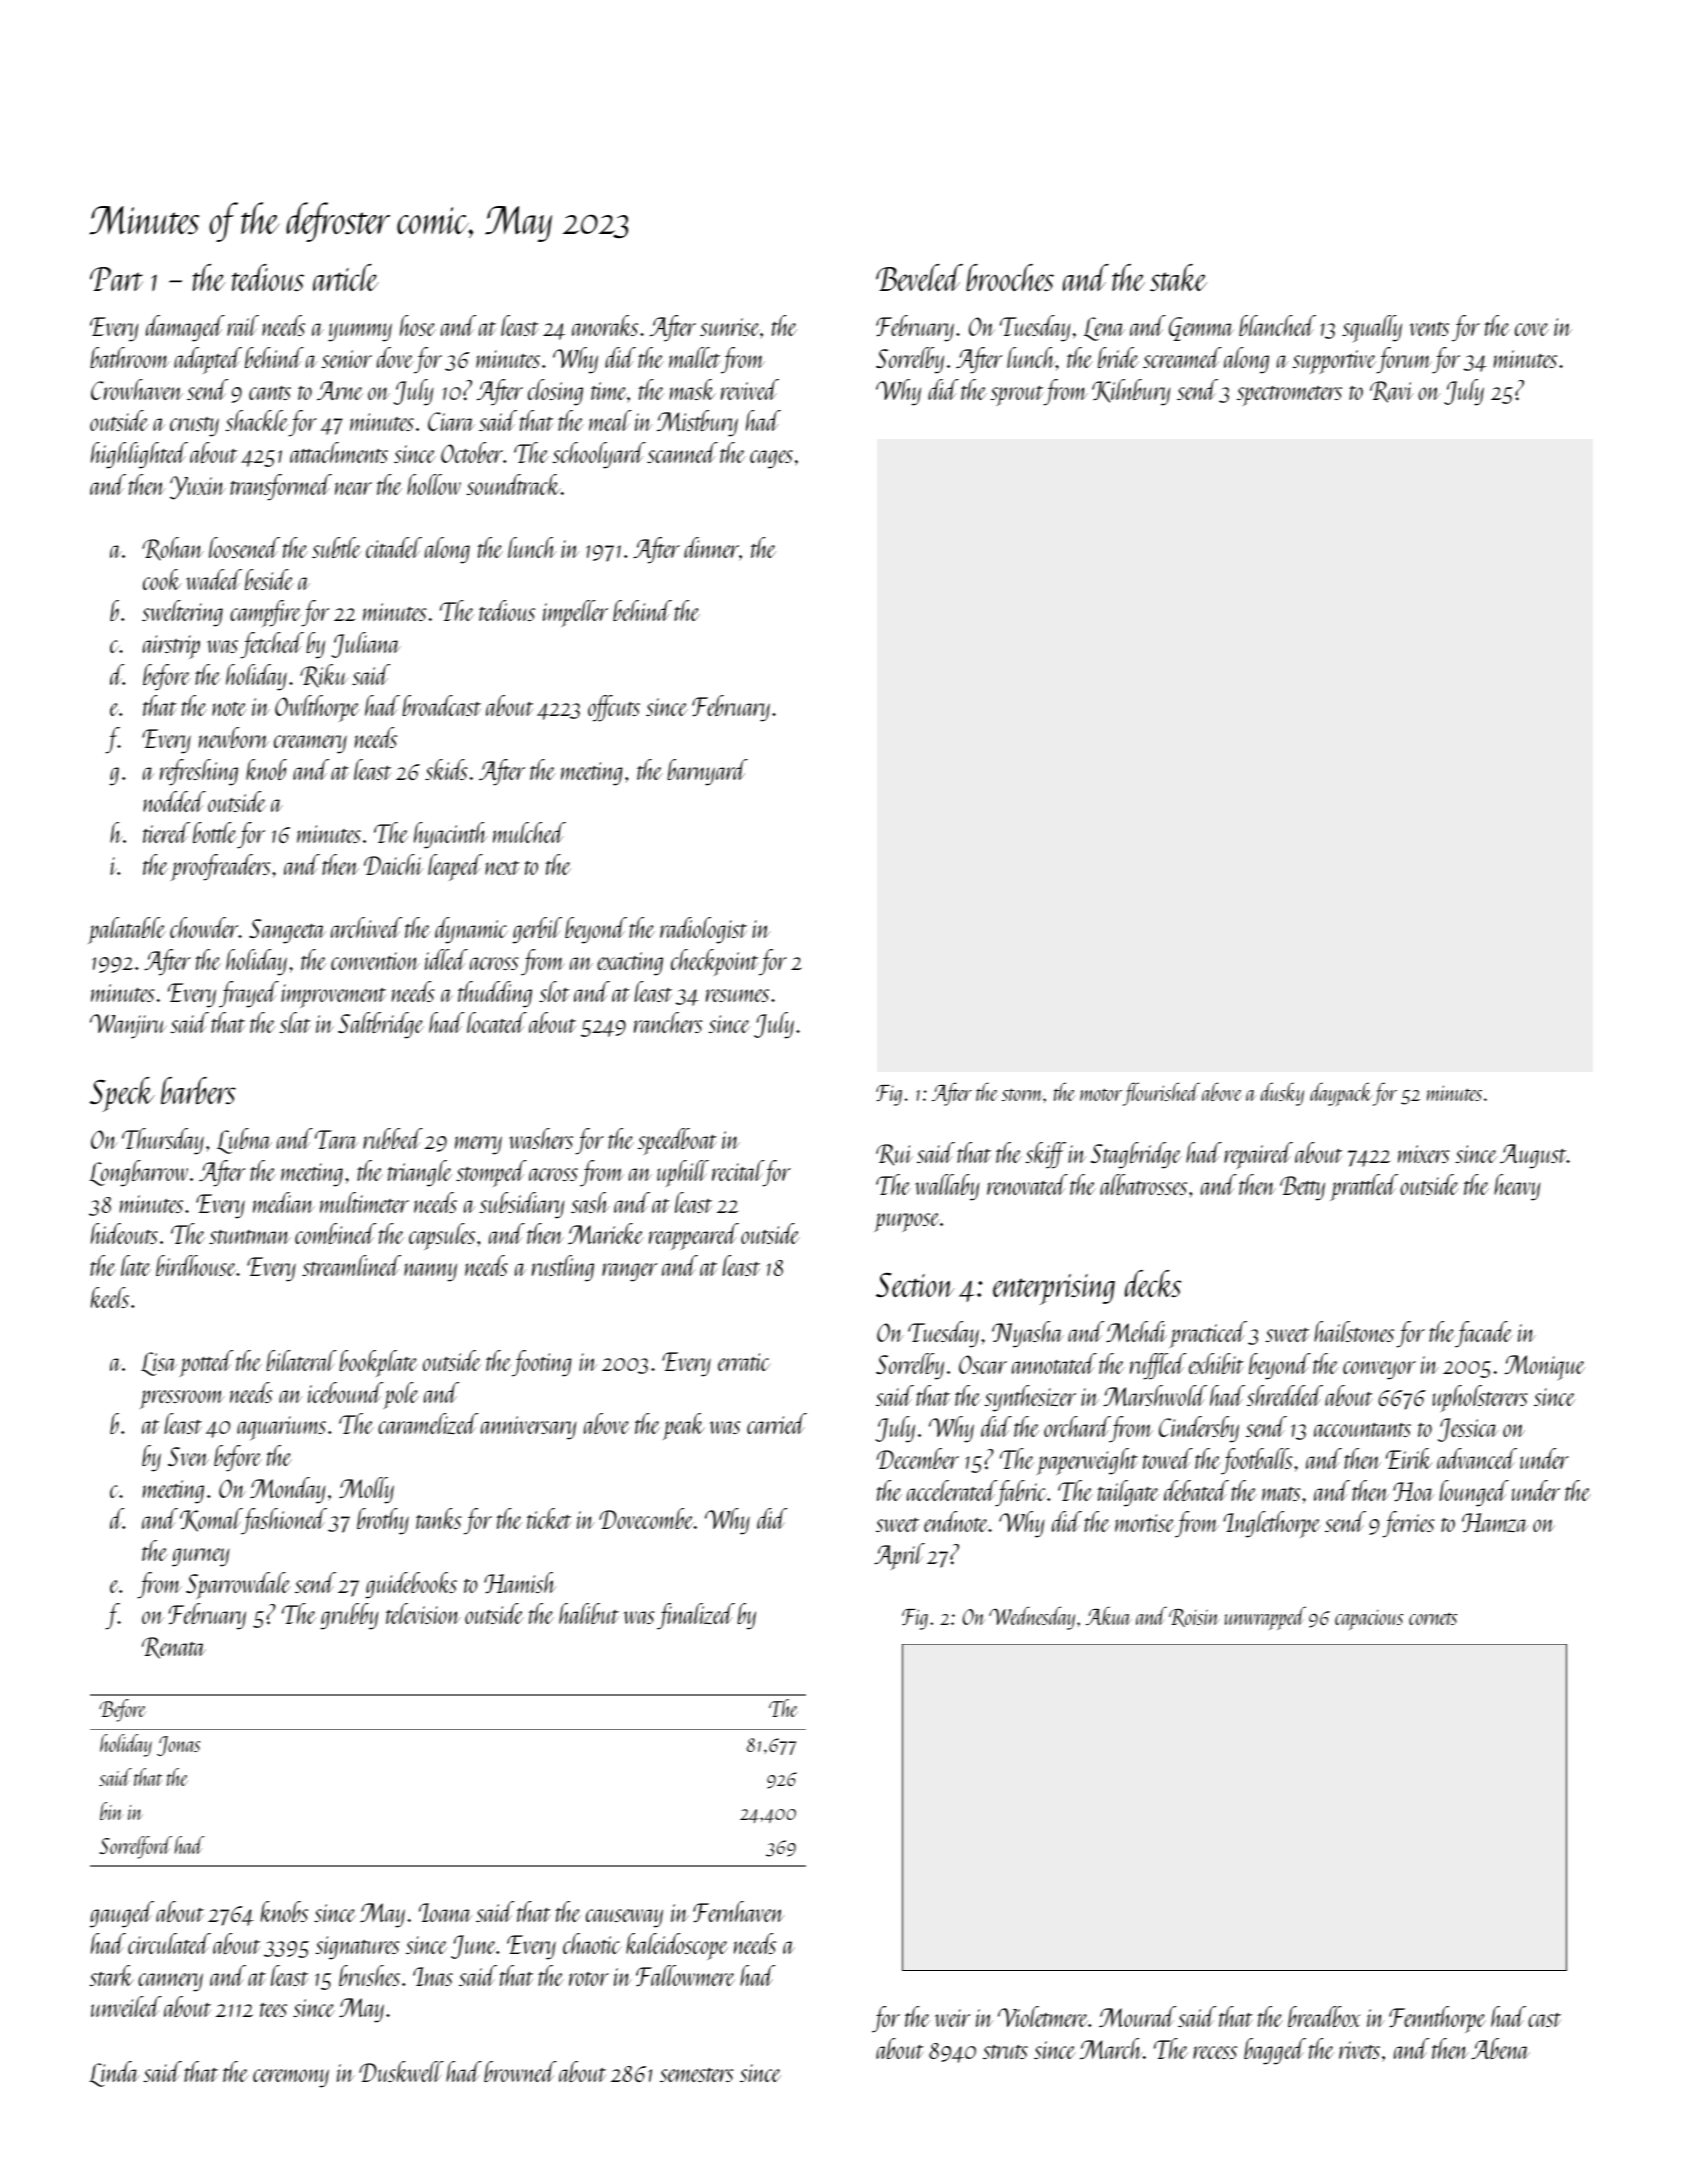 Image resolution: width=1683 pixels, height=2178 pixels. Describe the element at coordinates (273, 2010) in the screenshot. I see `tees` at that location.
